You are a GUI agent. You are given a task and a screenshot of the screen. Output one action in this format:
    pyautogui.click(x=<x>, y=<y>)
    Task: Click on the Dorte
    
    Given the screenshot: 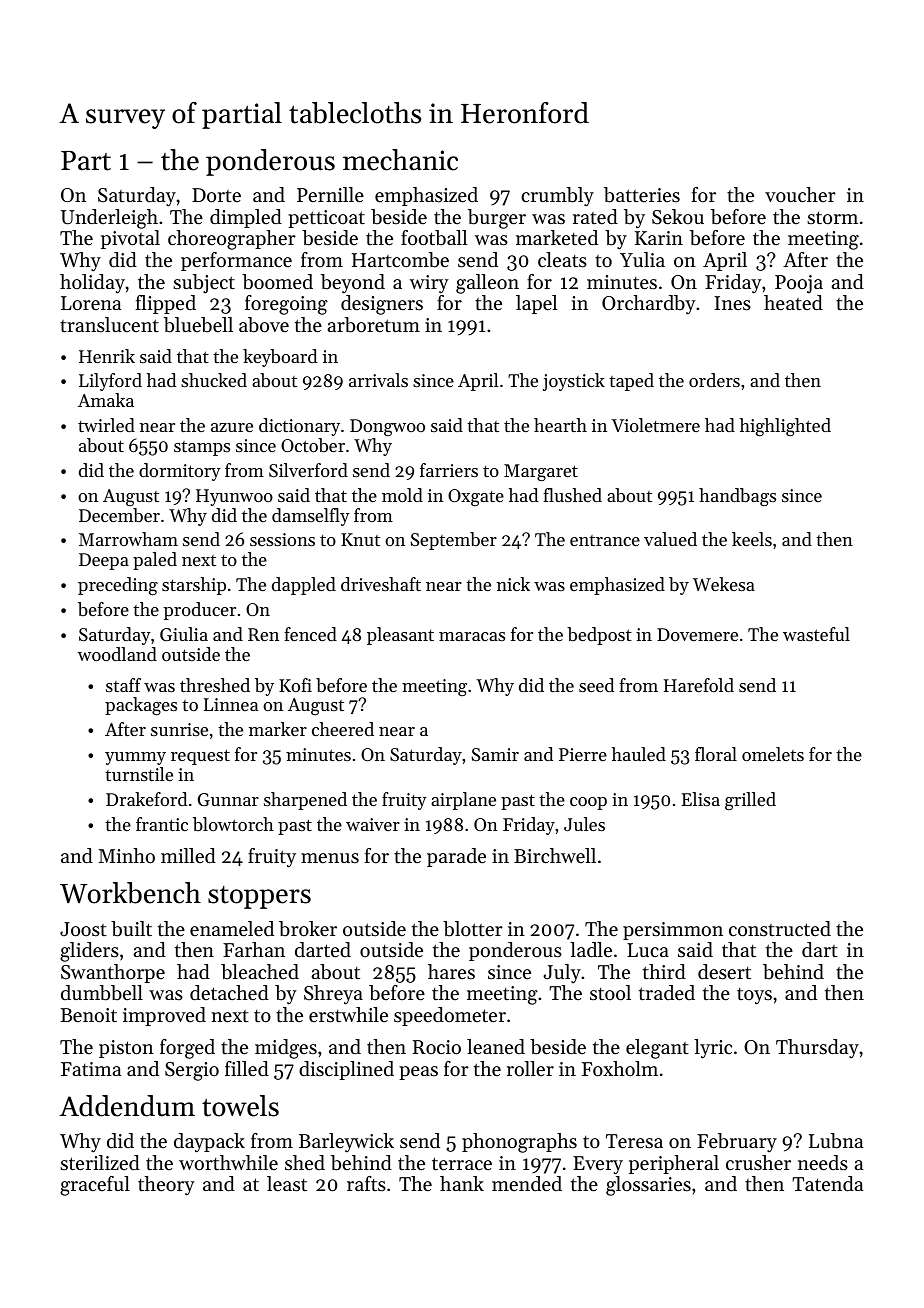 What is the action you would take?
    pyautogui.click(x=216, y=195)
